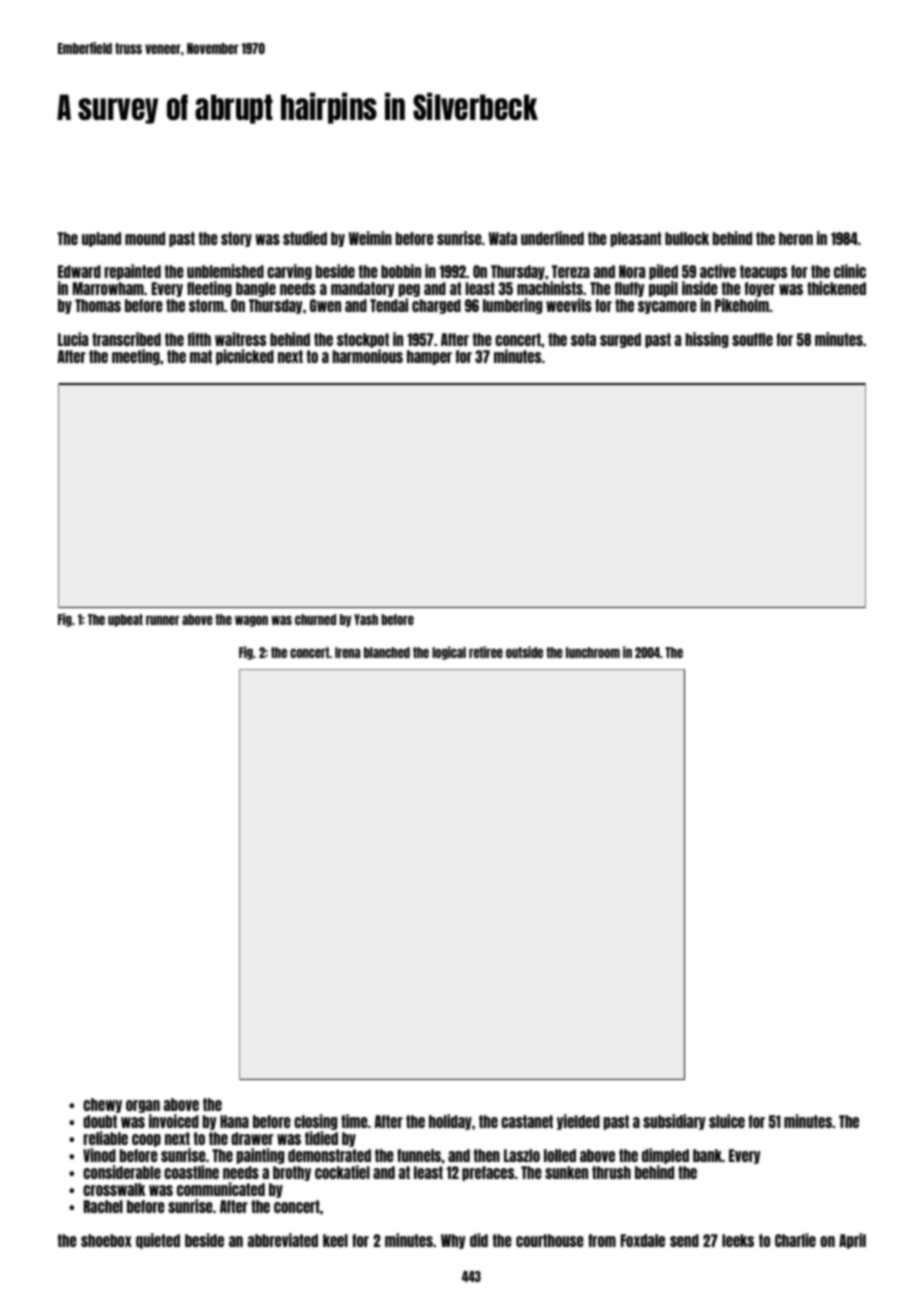 The image size is (924, 1308). Describe the element at coordinates (251, 621) in the document. I see `wagon` at that location.
